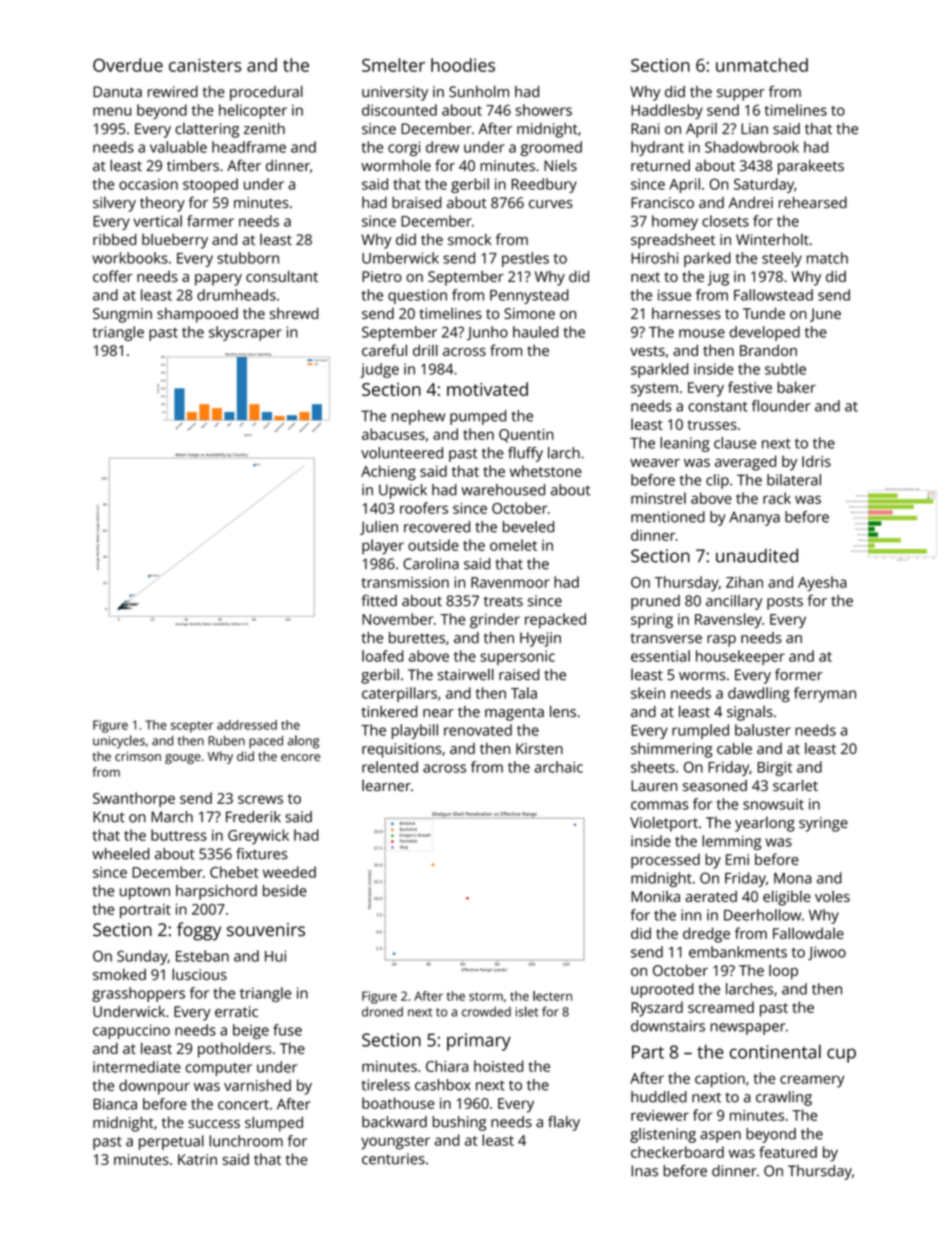 This screenshot has width=952, height=1233. I want to click on Zihan, so click(744, 582).
